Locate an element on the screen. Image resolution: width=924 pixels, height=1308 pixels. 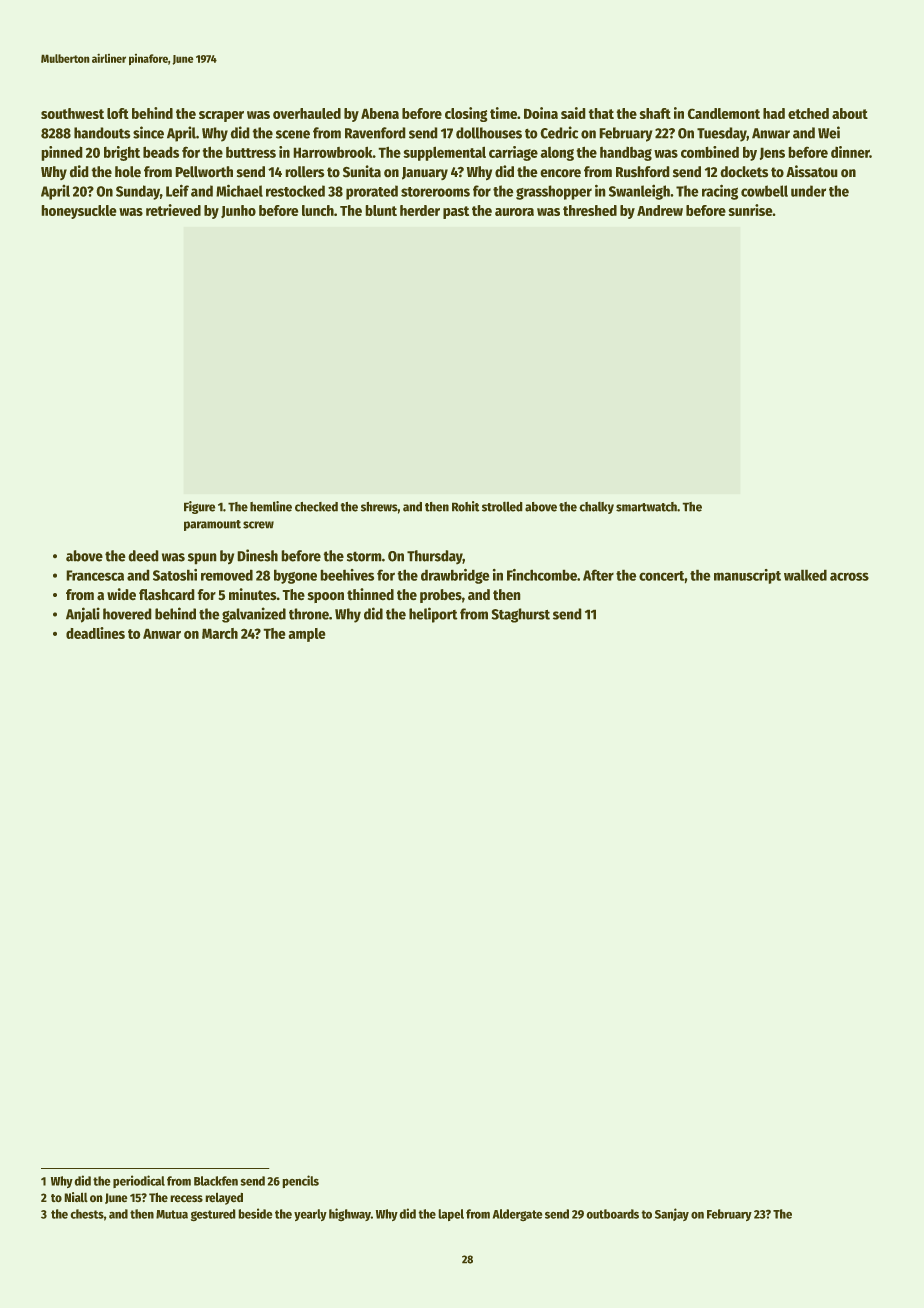
spoon is located at coordinates (325, 597).
